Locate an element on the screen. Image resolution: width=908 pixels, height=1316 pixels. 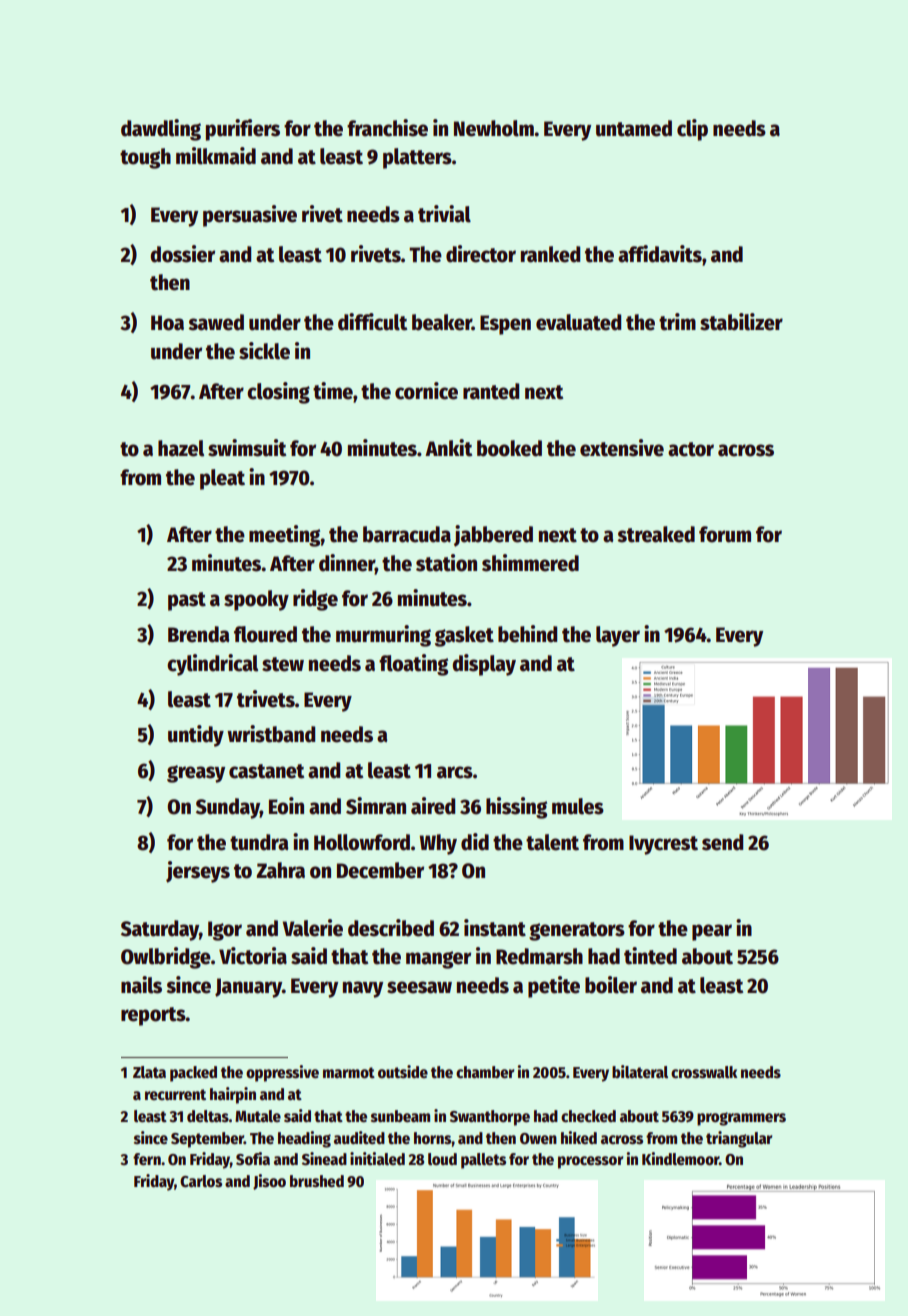
recurrent is located at coordinates (175, 1095).
